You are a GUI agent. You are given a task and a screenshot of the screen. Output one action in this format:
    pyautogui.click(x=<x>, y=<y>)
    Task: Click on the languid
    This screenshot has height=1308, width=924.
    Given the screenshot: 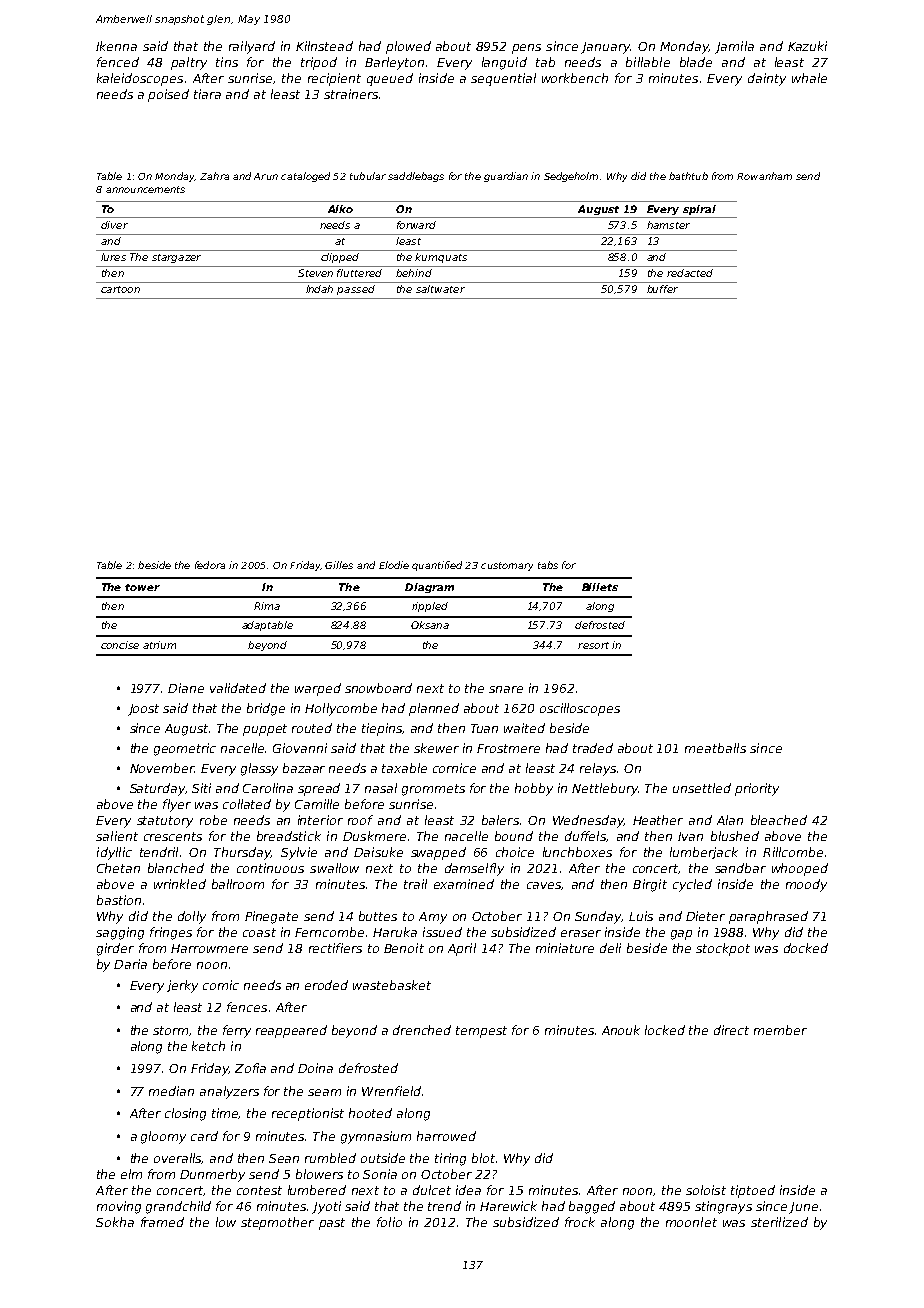 What is the action you would take?
    pyautogui.click(x=504, y=63)
